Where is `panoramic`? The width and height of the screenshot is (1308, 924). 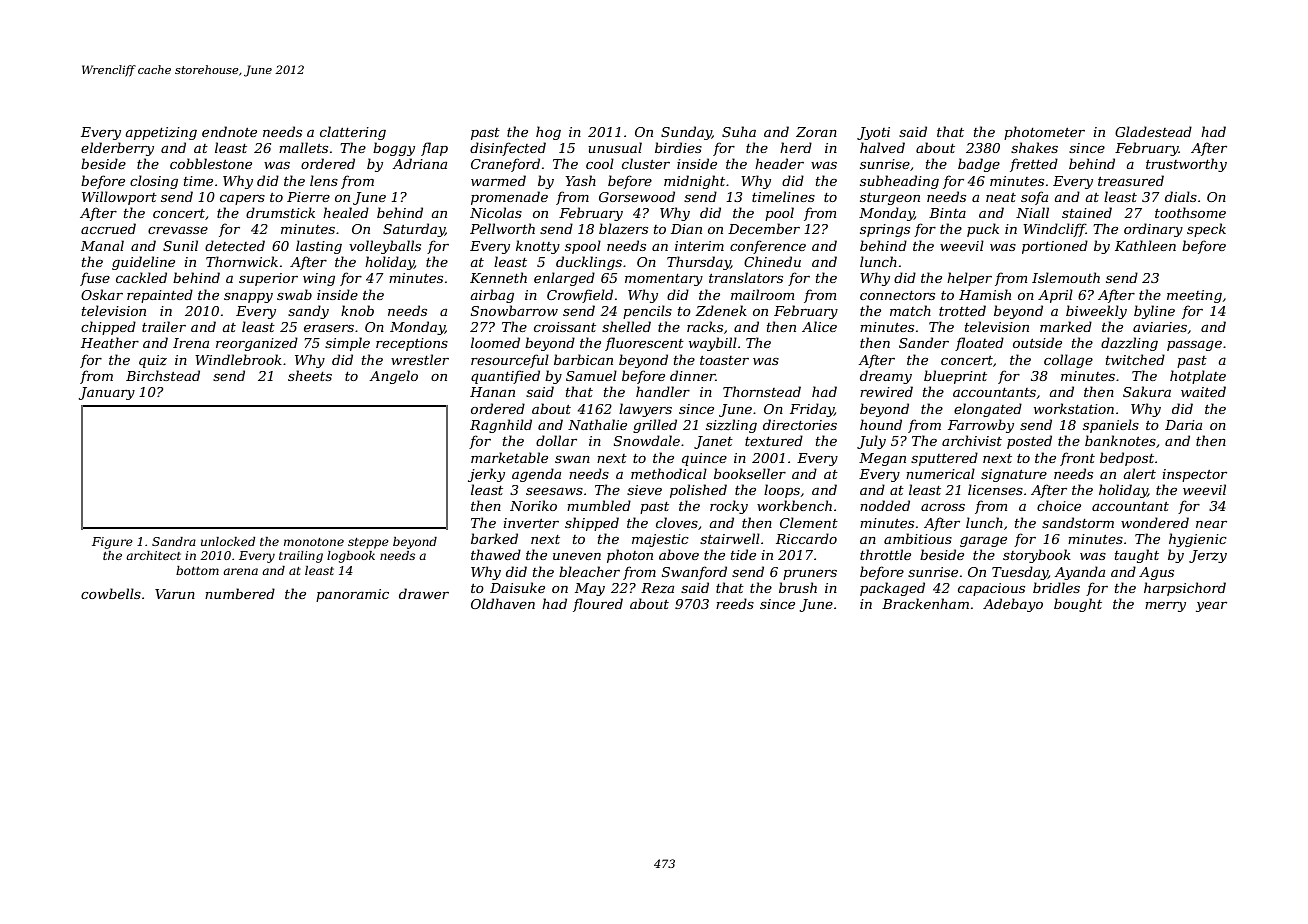 panoramic is located at coordinates (352, 595).
